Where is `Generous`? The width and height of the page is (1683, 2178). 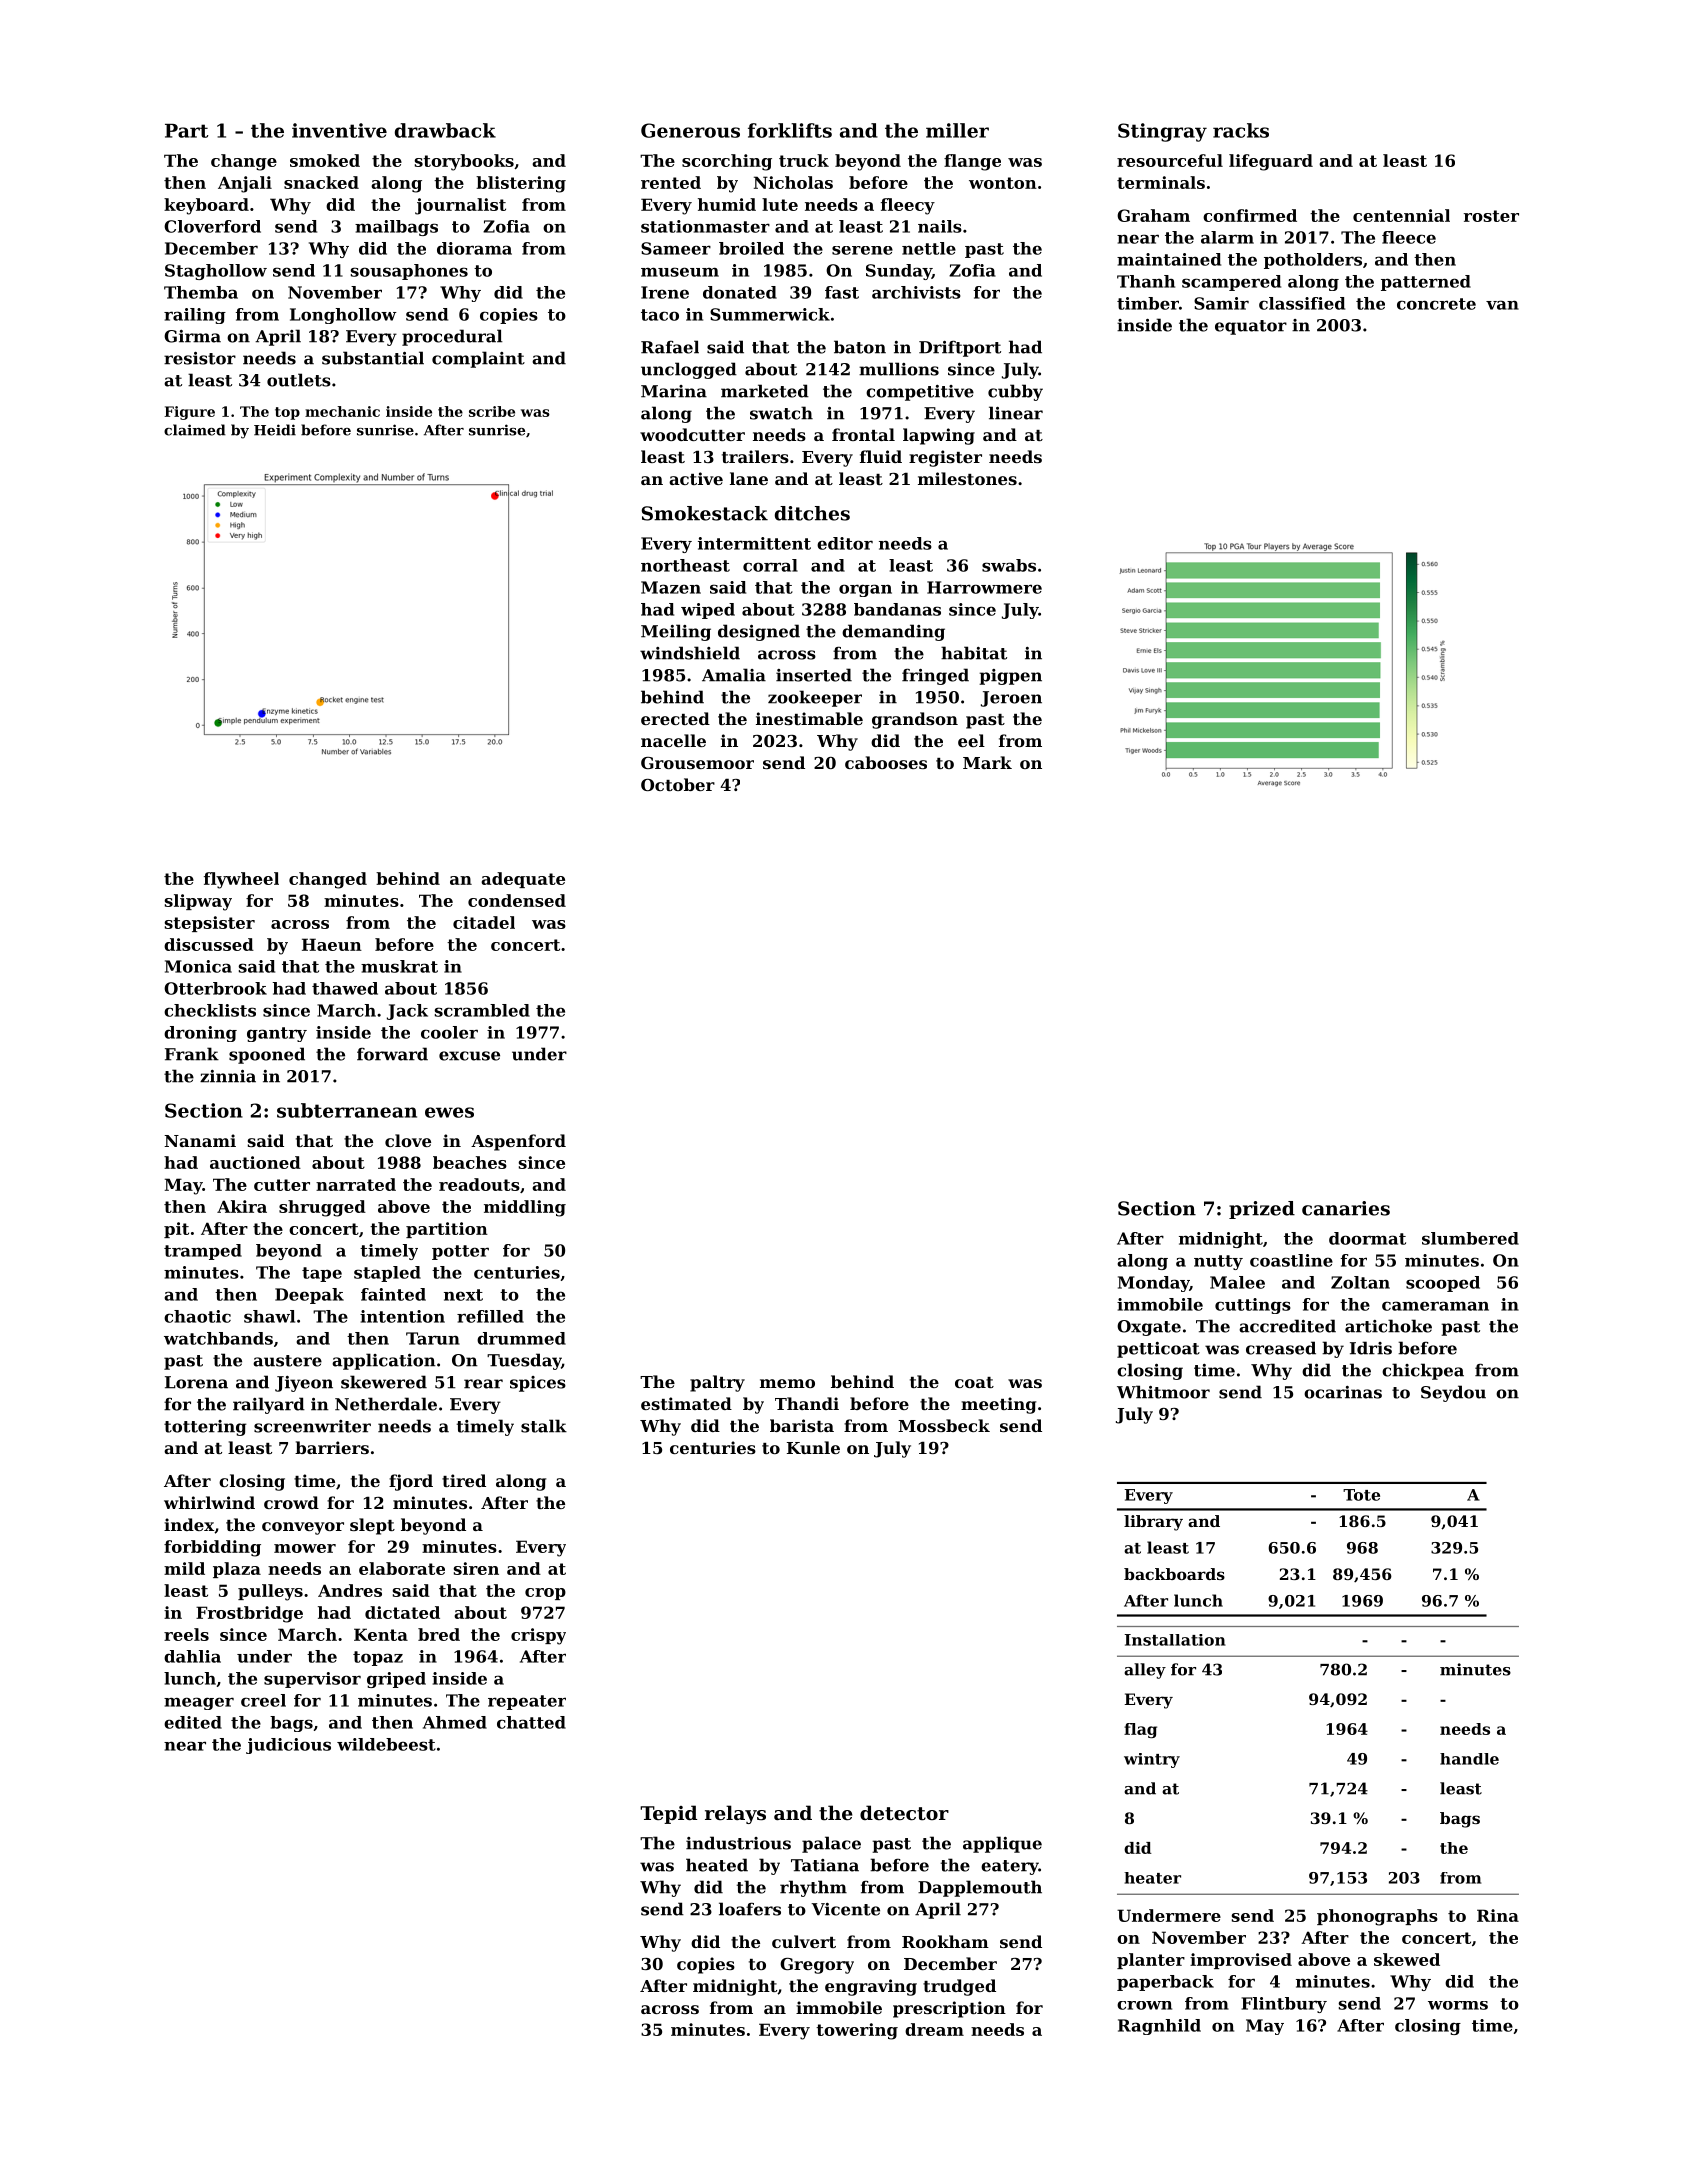 Generous is located at coordinates (690, 130).
